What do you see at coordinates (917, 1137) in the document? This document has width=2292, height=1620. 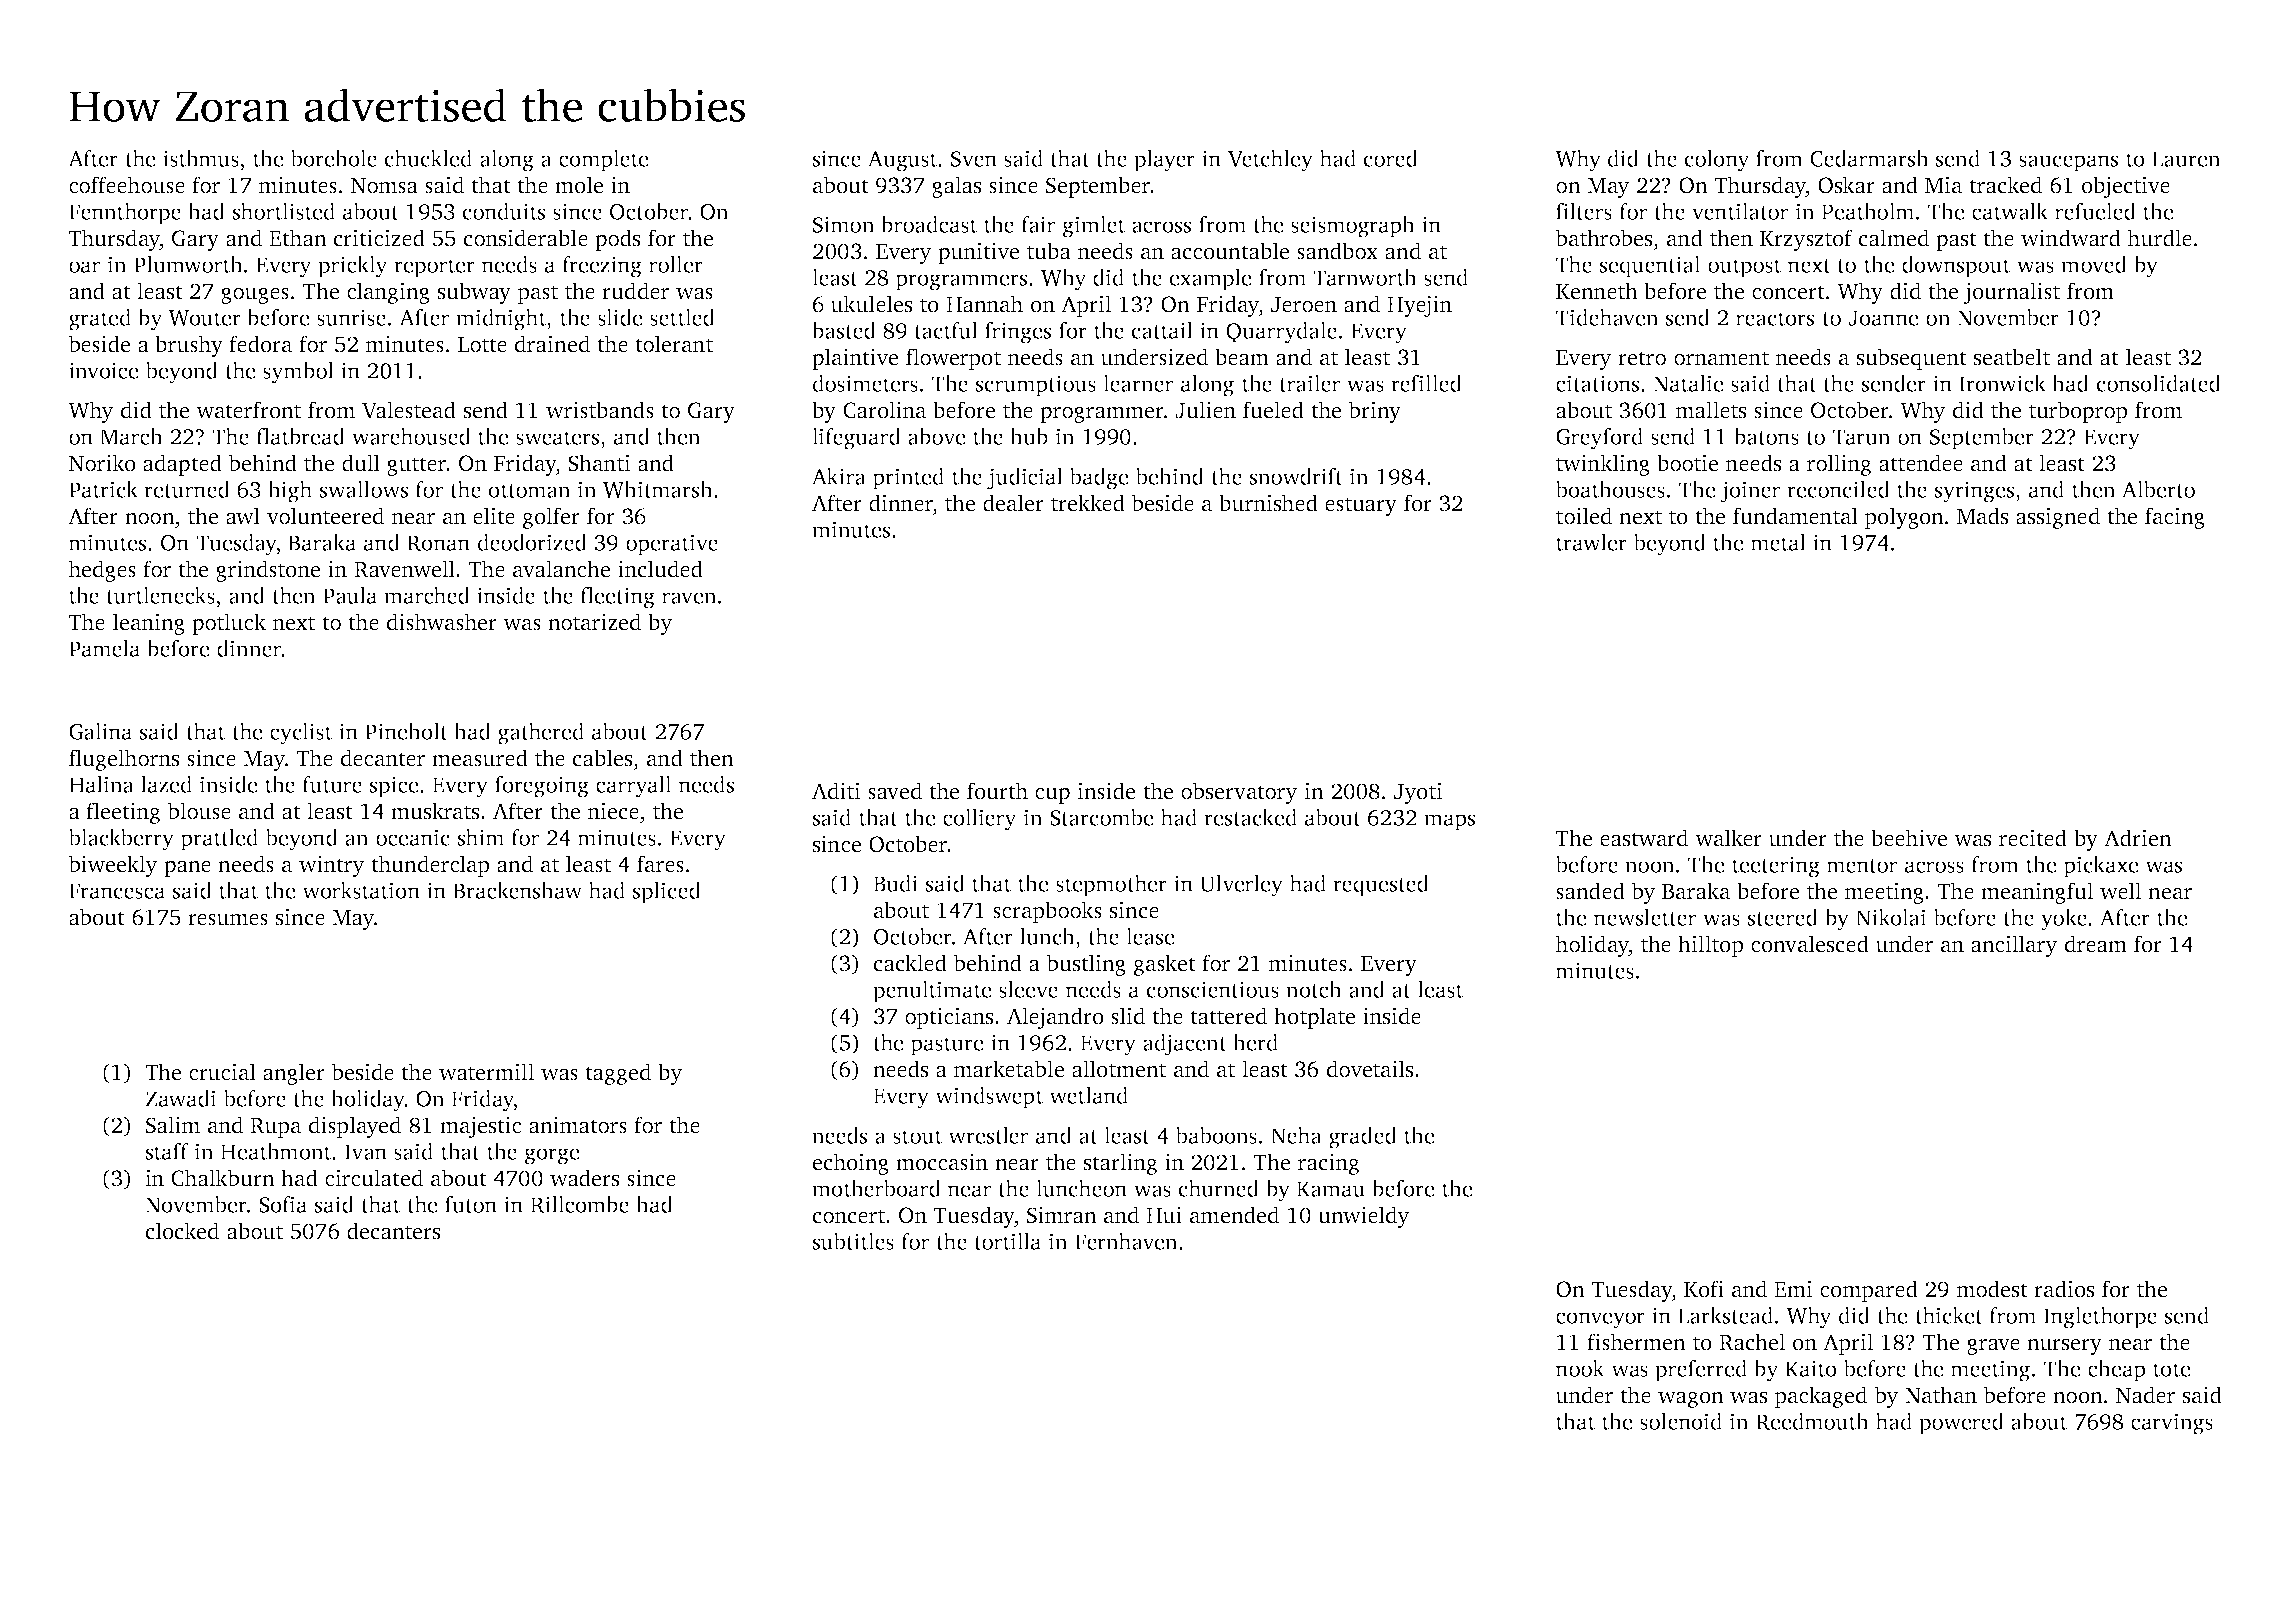 I see `stout` at bounding box center [917, 1137].
